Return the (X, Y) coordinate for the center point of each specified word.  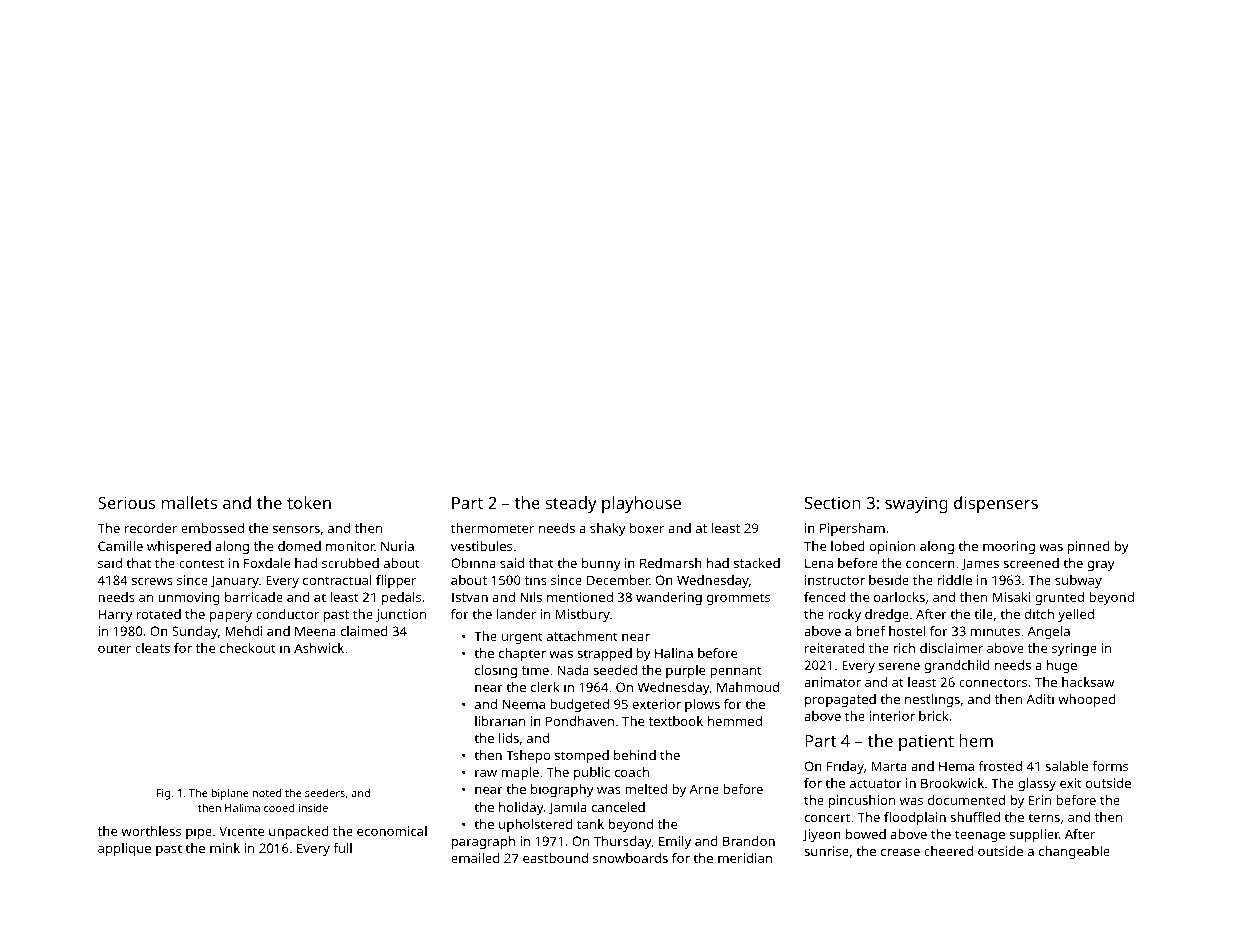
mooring (1009, 547)
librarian (500, 721)
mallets (189, 502)
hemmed (735, 721)
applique (124, 849)
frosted (1000, 766)
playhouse (641, 504)
